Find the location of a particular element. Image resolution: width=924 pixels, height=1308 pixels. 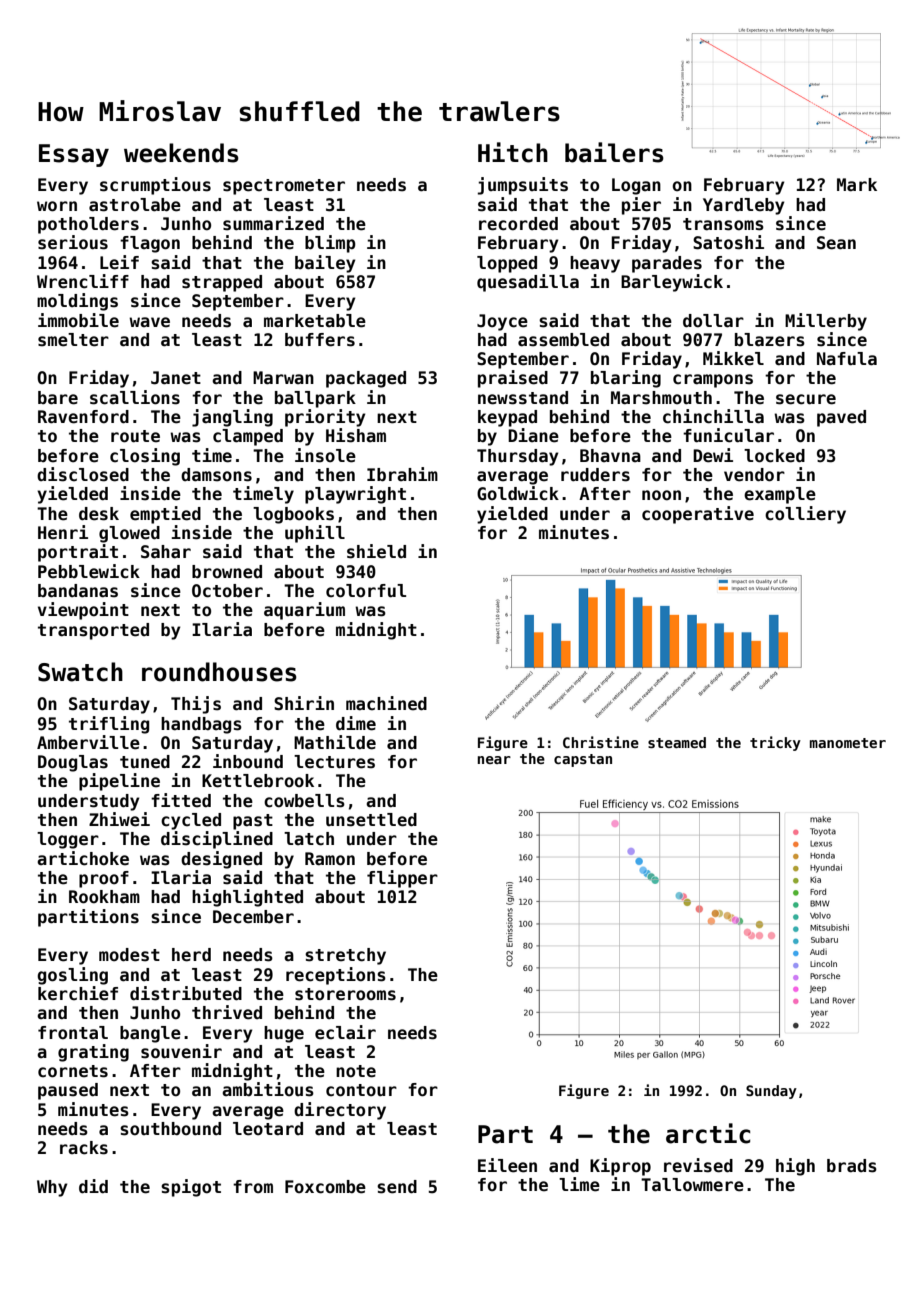

flipper is located at coordinates (402, 879).
